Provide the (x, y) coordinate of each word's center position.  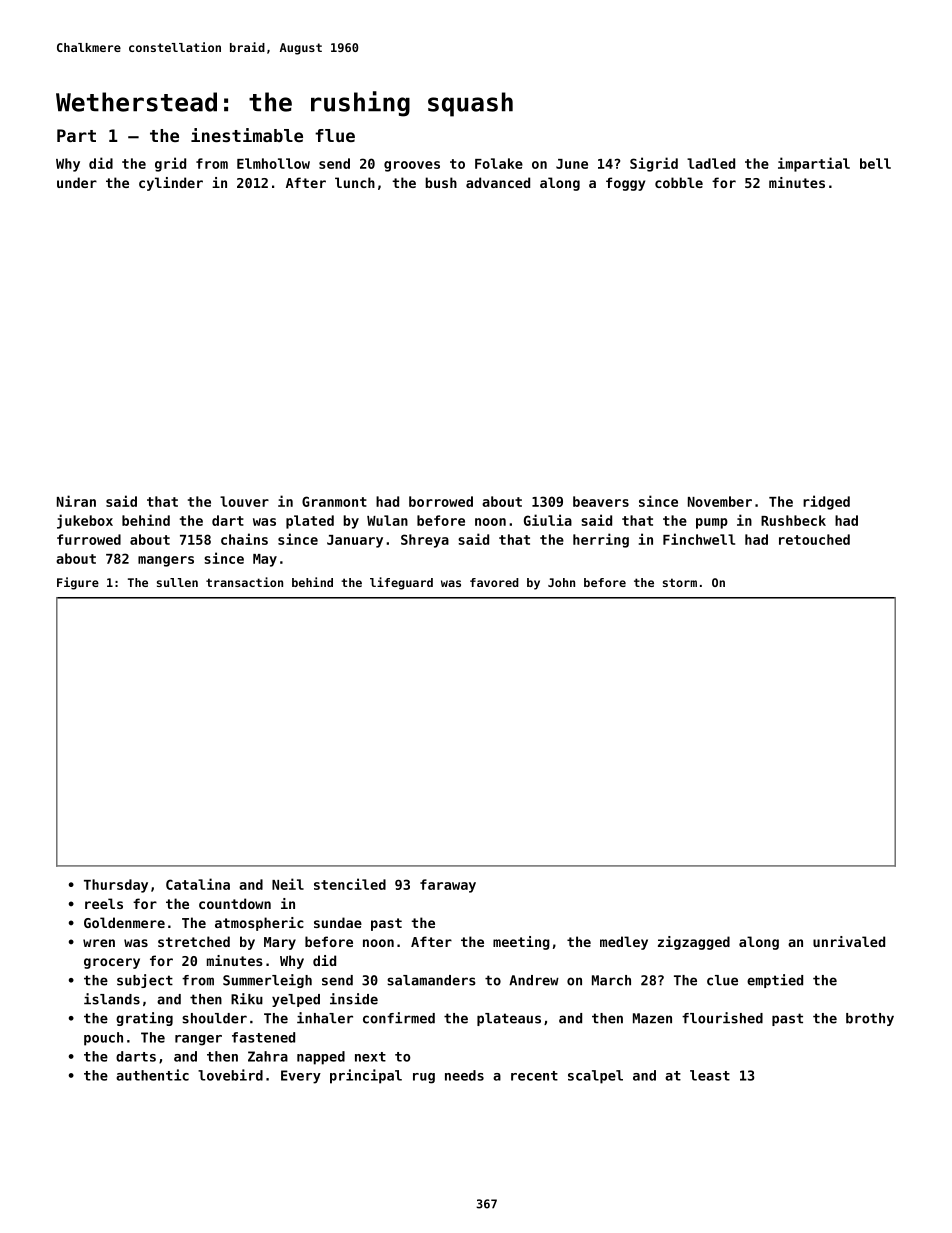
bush (441, 182)
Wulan (387, 520)
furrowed (89, 539)
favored (494, 582)
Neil (288, 884)
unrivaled (849, 941)
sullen (177, 582)
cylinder (171, 184)
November (720, 501)
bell (875, 163)
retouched (814, 539)
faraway (448, 886)
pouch (103, 1039)
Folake (499, 163)
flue (335, 135)
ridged (826, 502)
